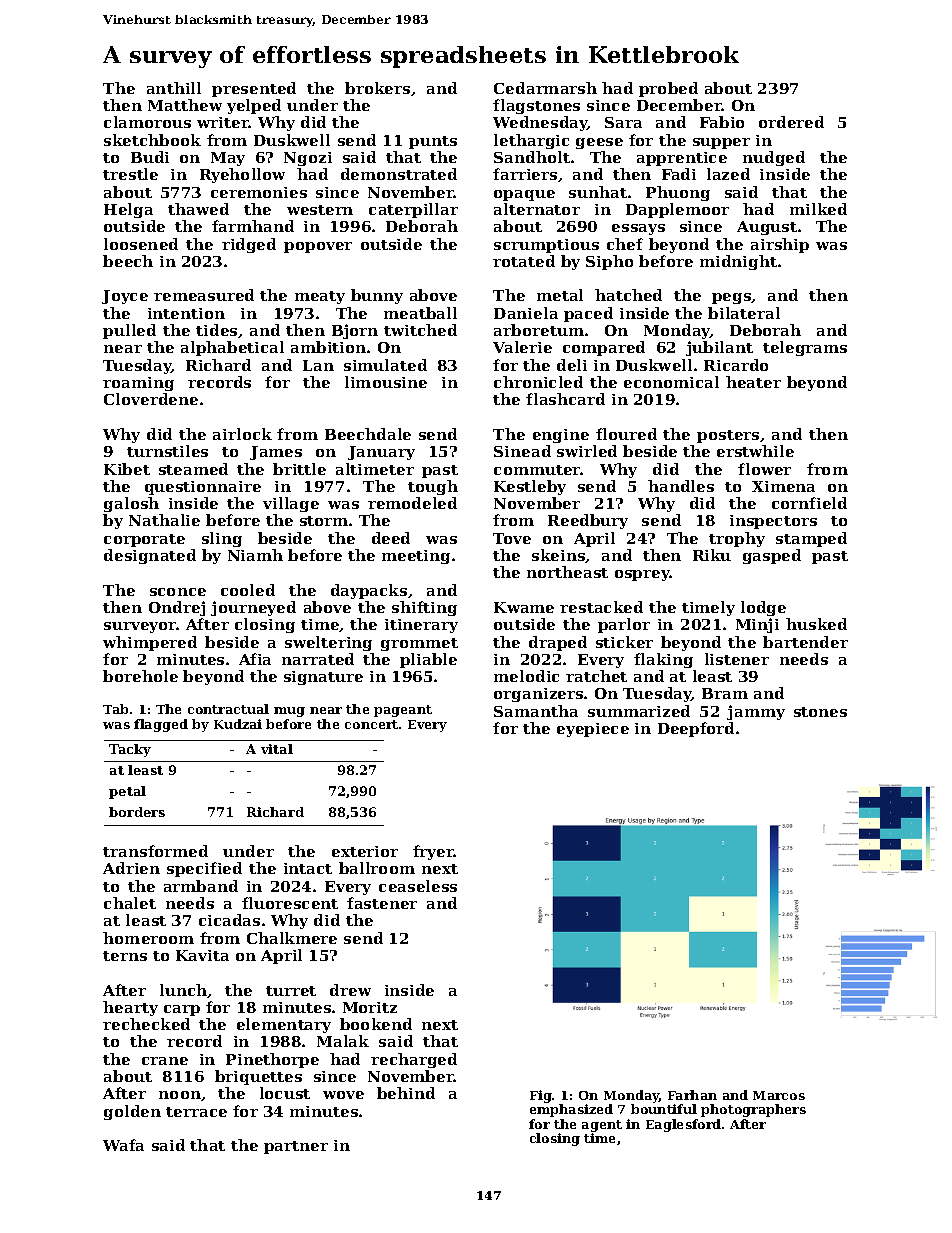 This screenshot has width=952, height=1233. Describe the element at coordinates (722, 122) in the screenshot. I see `Fabio` at that location.
